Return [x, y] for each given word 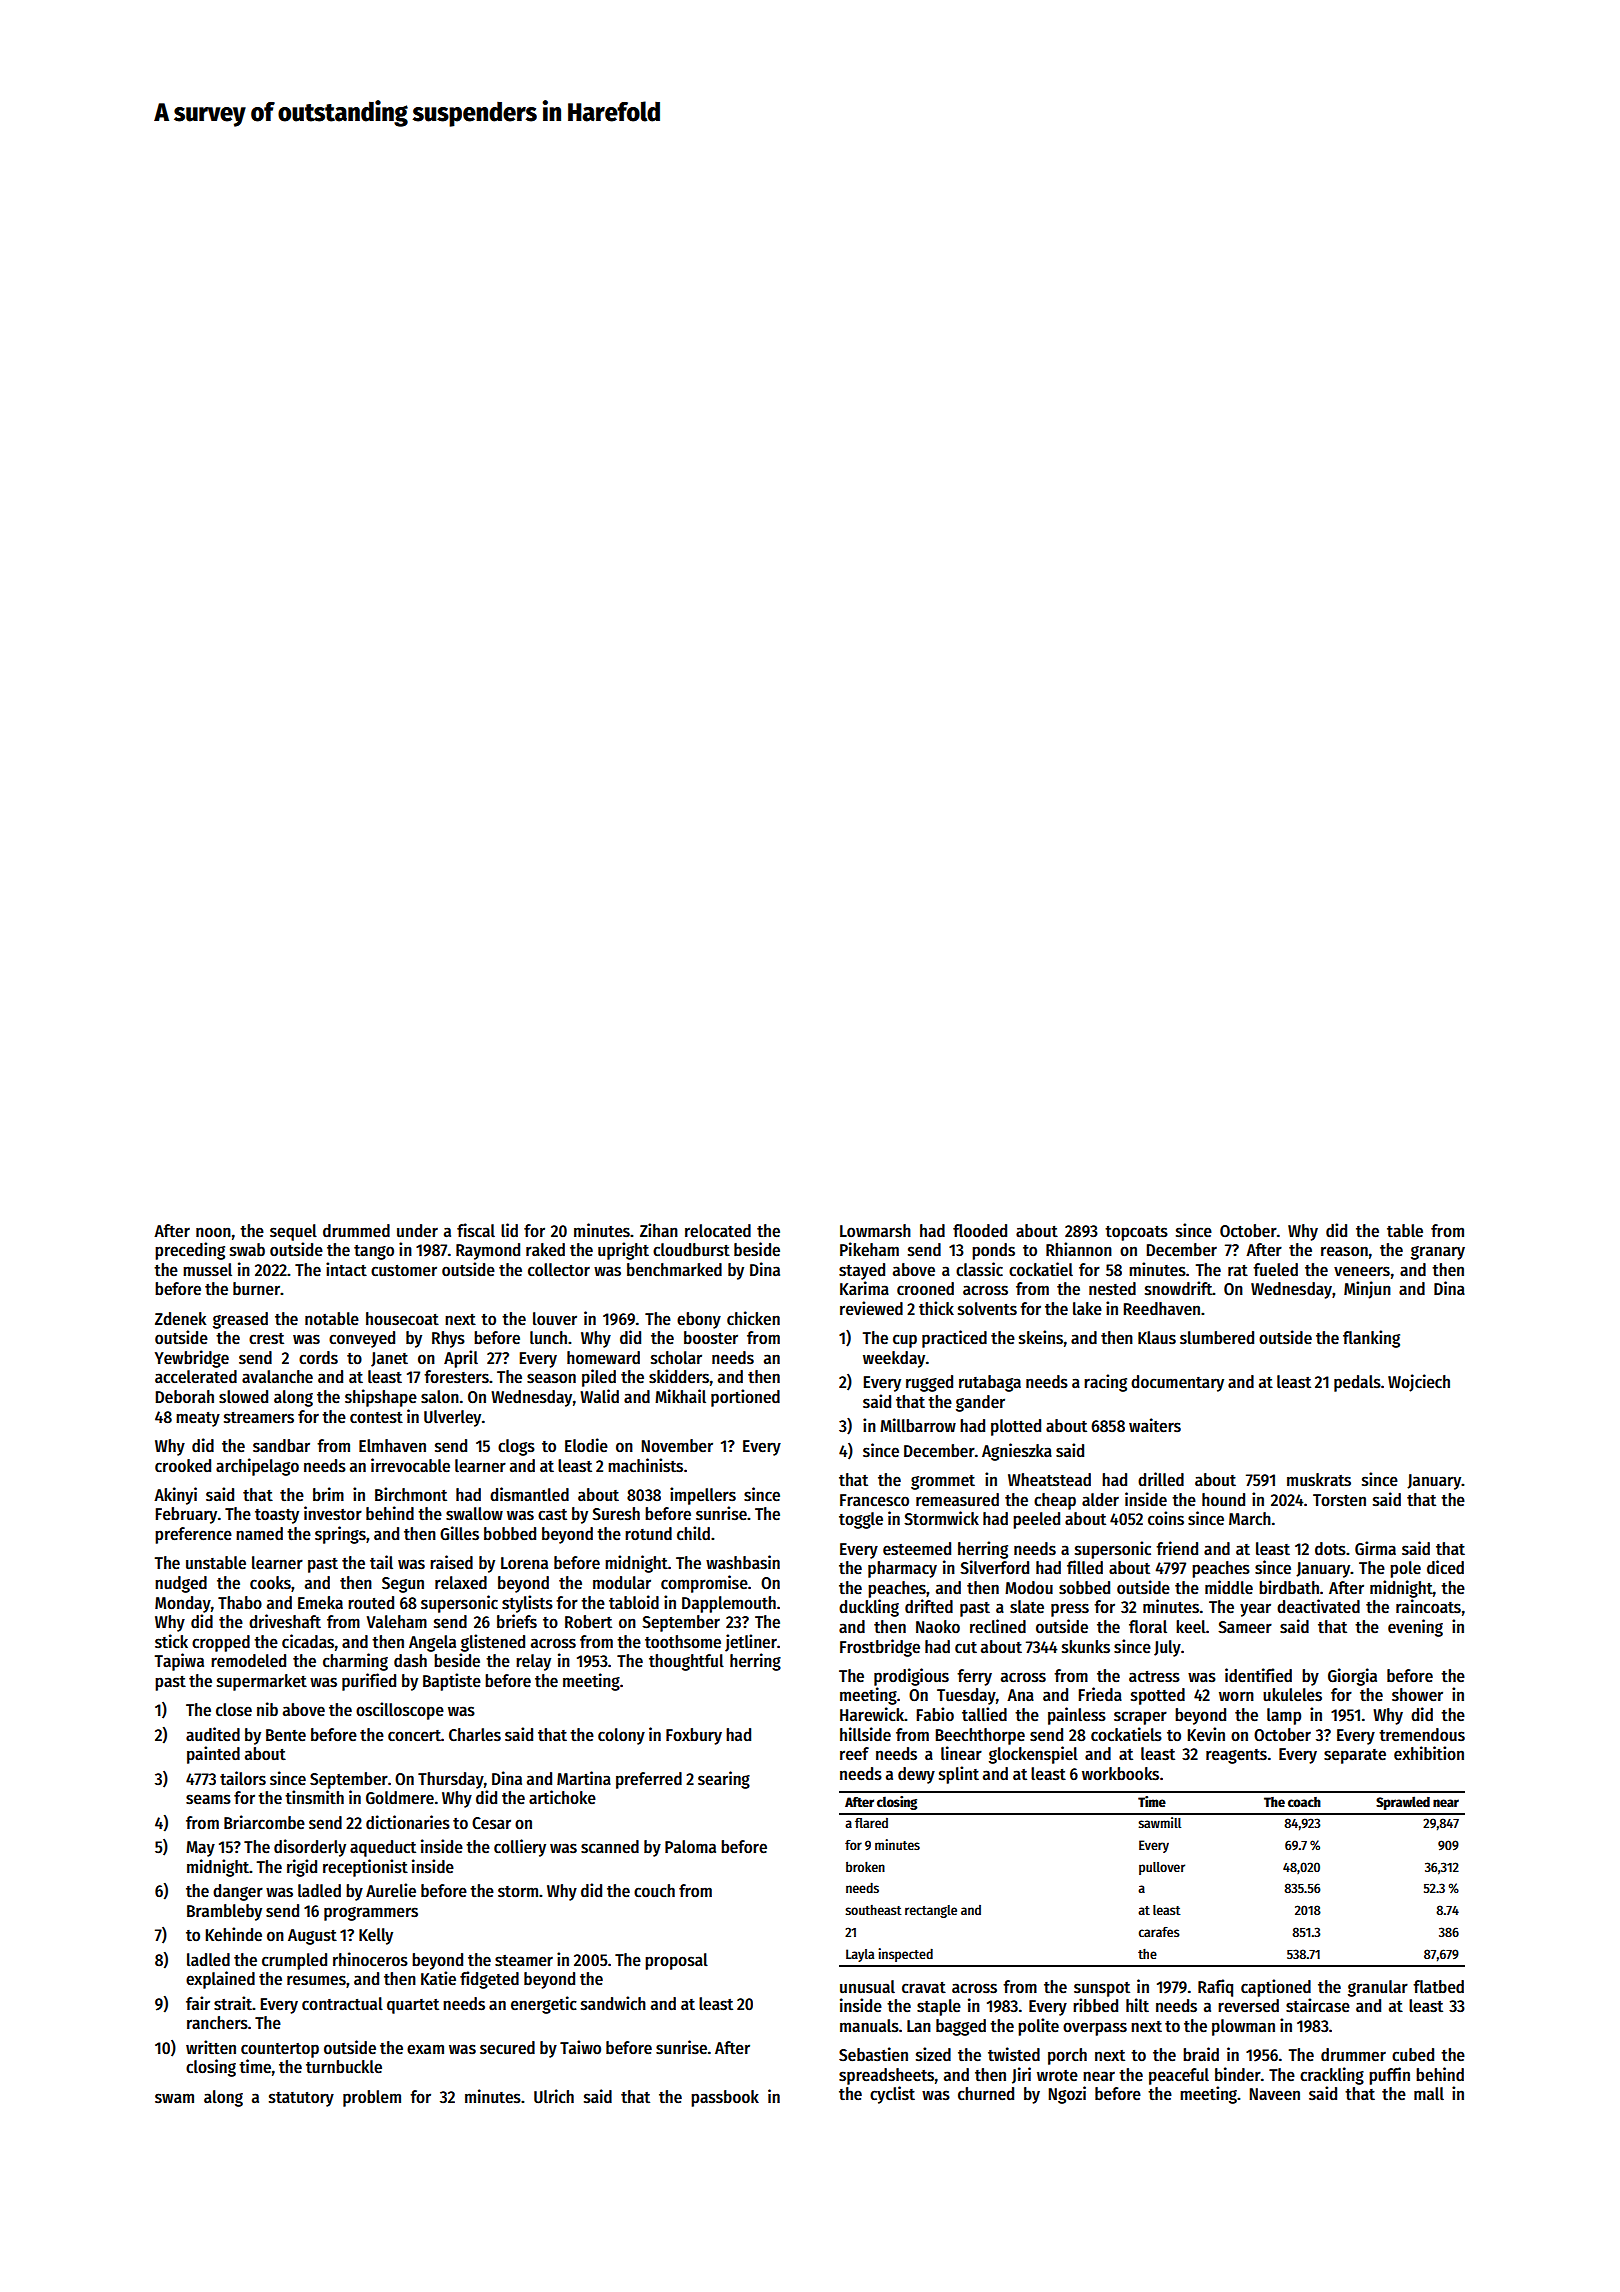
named [259, 1534]
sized [933, 2054]
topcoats [1136, 1233]
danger [238, 1892]
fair [198, 2003]
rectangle [931, 1911]
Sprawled [1403, 1803]
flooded [980, 1231]
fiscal [476, 1230]
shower [1417, 1695]
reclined [998, 1626]
